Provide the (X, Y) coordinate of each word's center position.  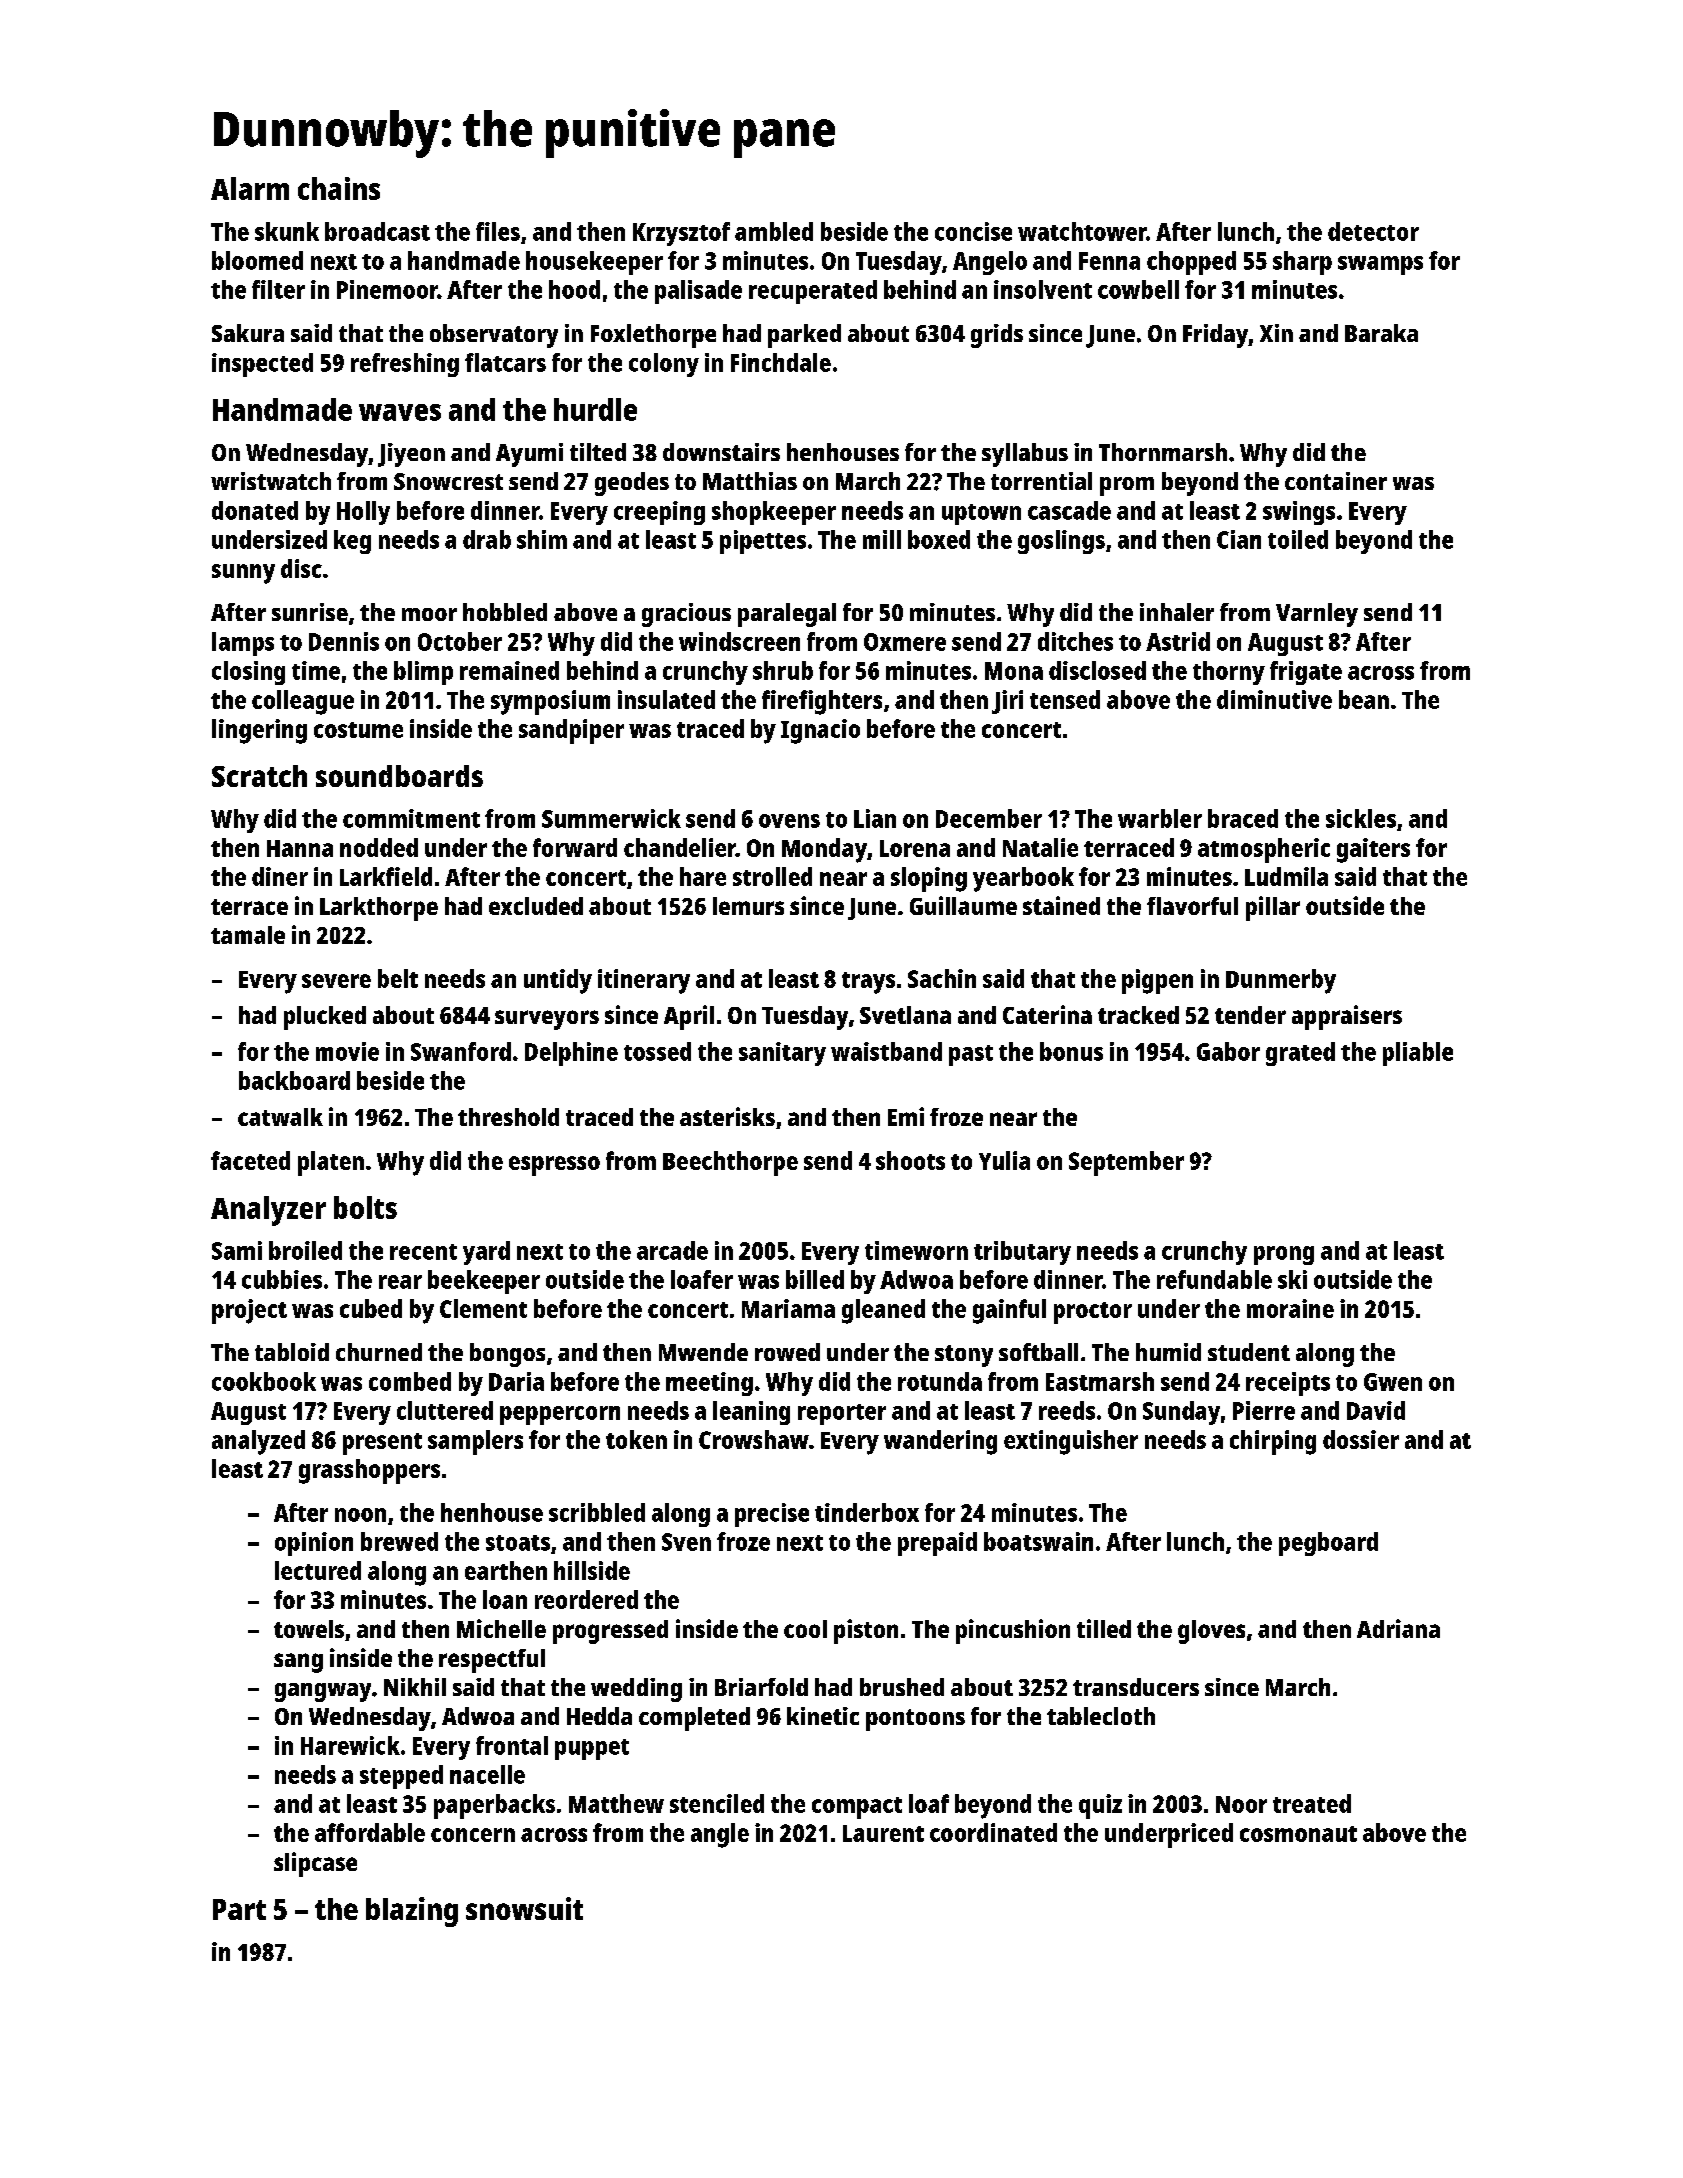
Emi (906, 1116)
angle (720, 1835)
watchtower (1082, 231)
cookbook (264, 1381)
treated (1312, 1803)
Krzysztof (681, 234)
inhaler (1177, 612)
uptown (981, 514)
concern (473, 1835)
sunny (243, 574)
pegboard (1328, 1544)
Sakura (248, 333)
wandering (940, 1442)
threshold (508, 1117)
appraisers (1347, 1017)
